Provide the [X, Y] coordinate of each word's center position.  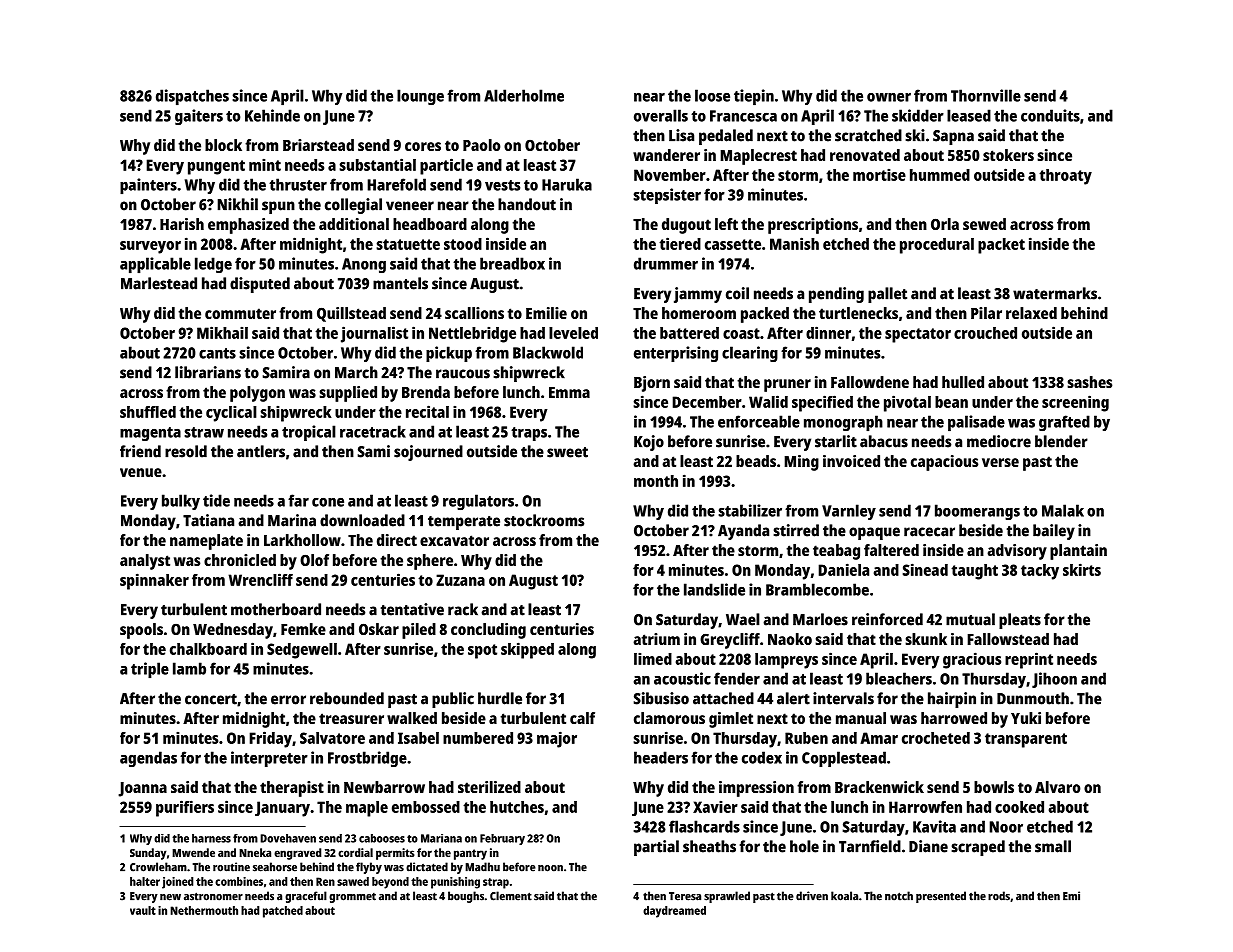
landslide [714, 589]
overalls [661, 115]
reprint [1029, 660]
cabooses [382, 838]
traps [529, 434]
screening [1075, 403]
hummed [940, 175]
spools [141, 631]
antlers [261, 451]
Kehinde [272, 115]
